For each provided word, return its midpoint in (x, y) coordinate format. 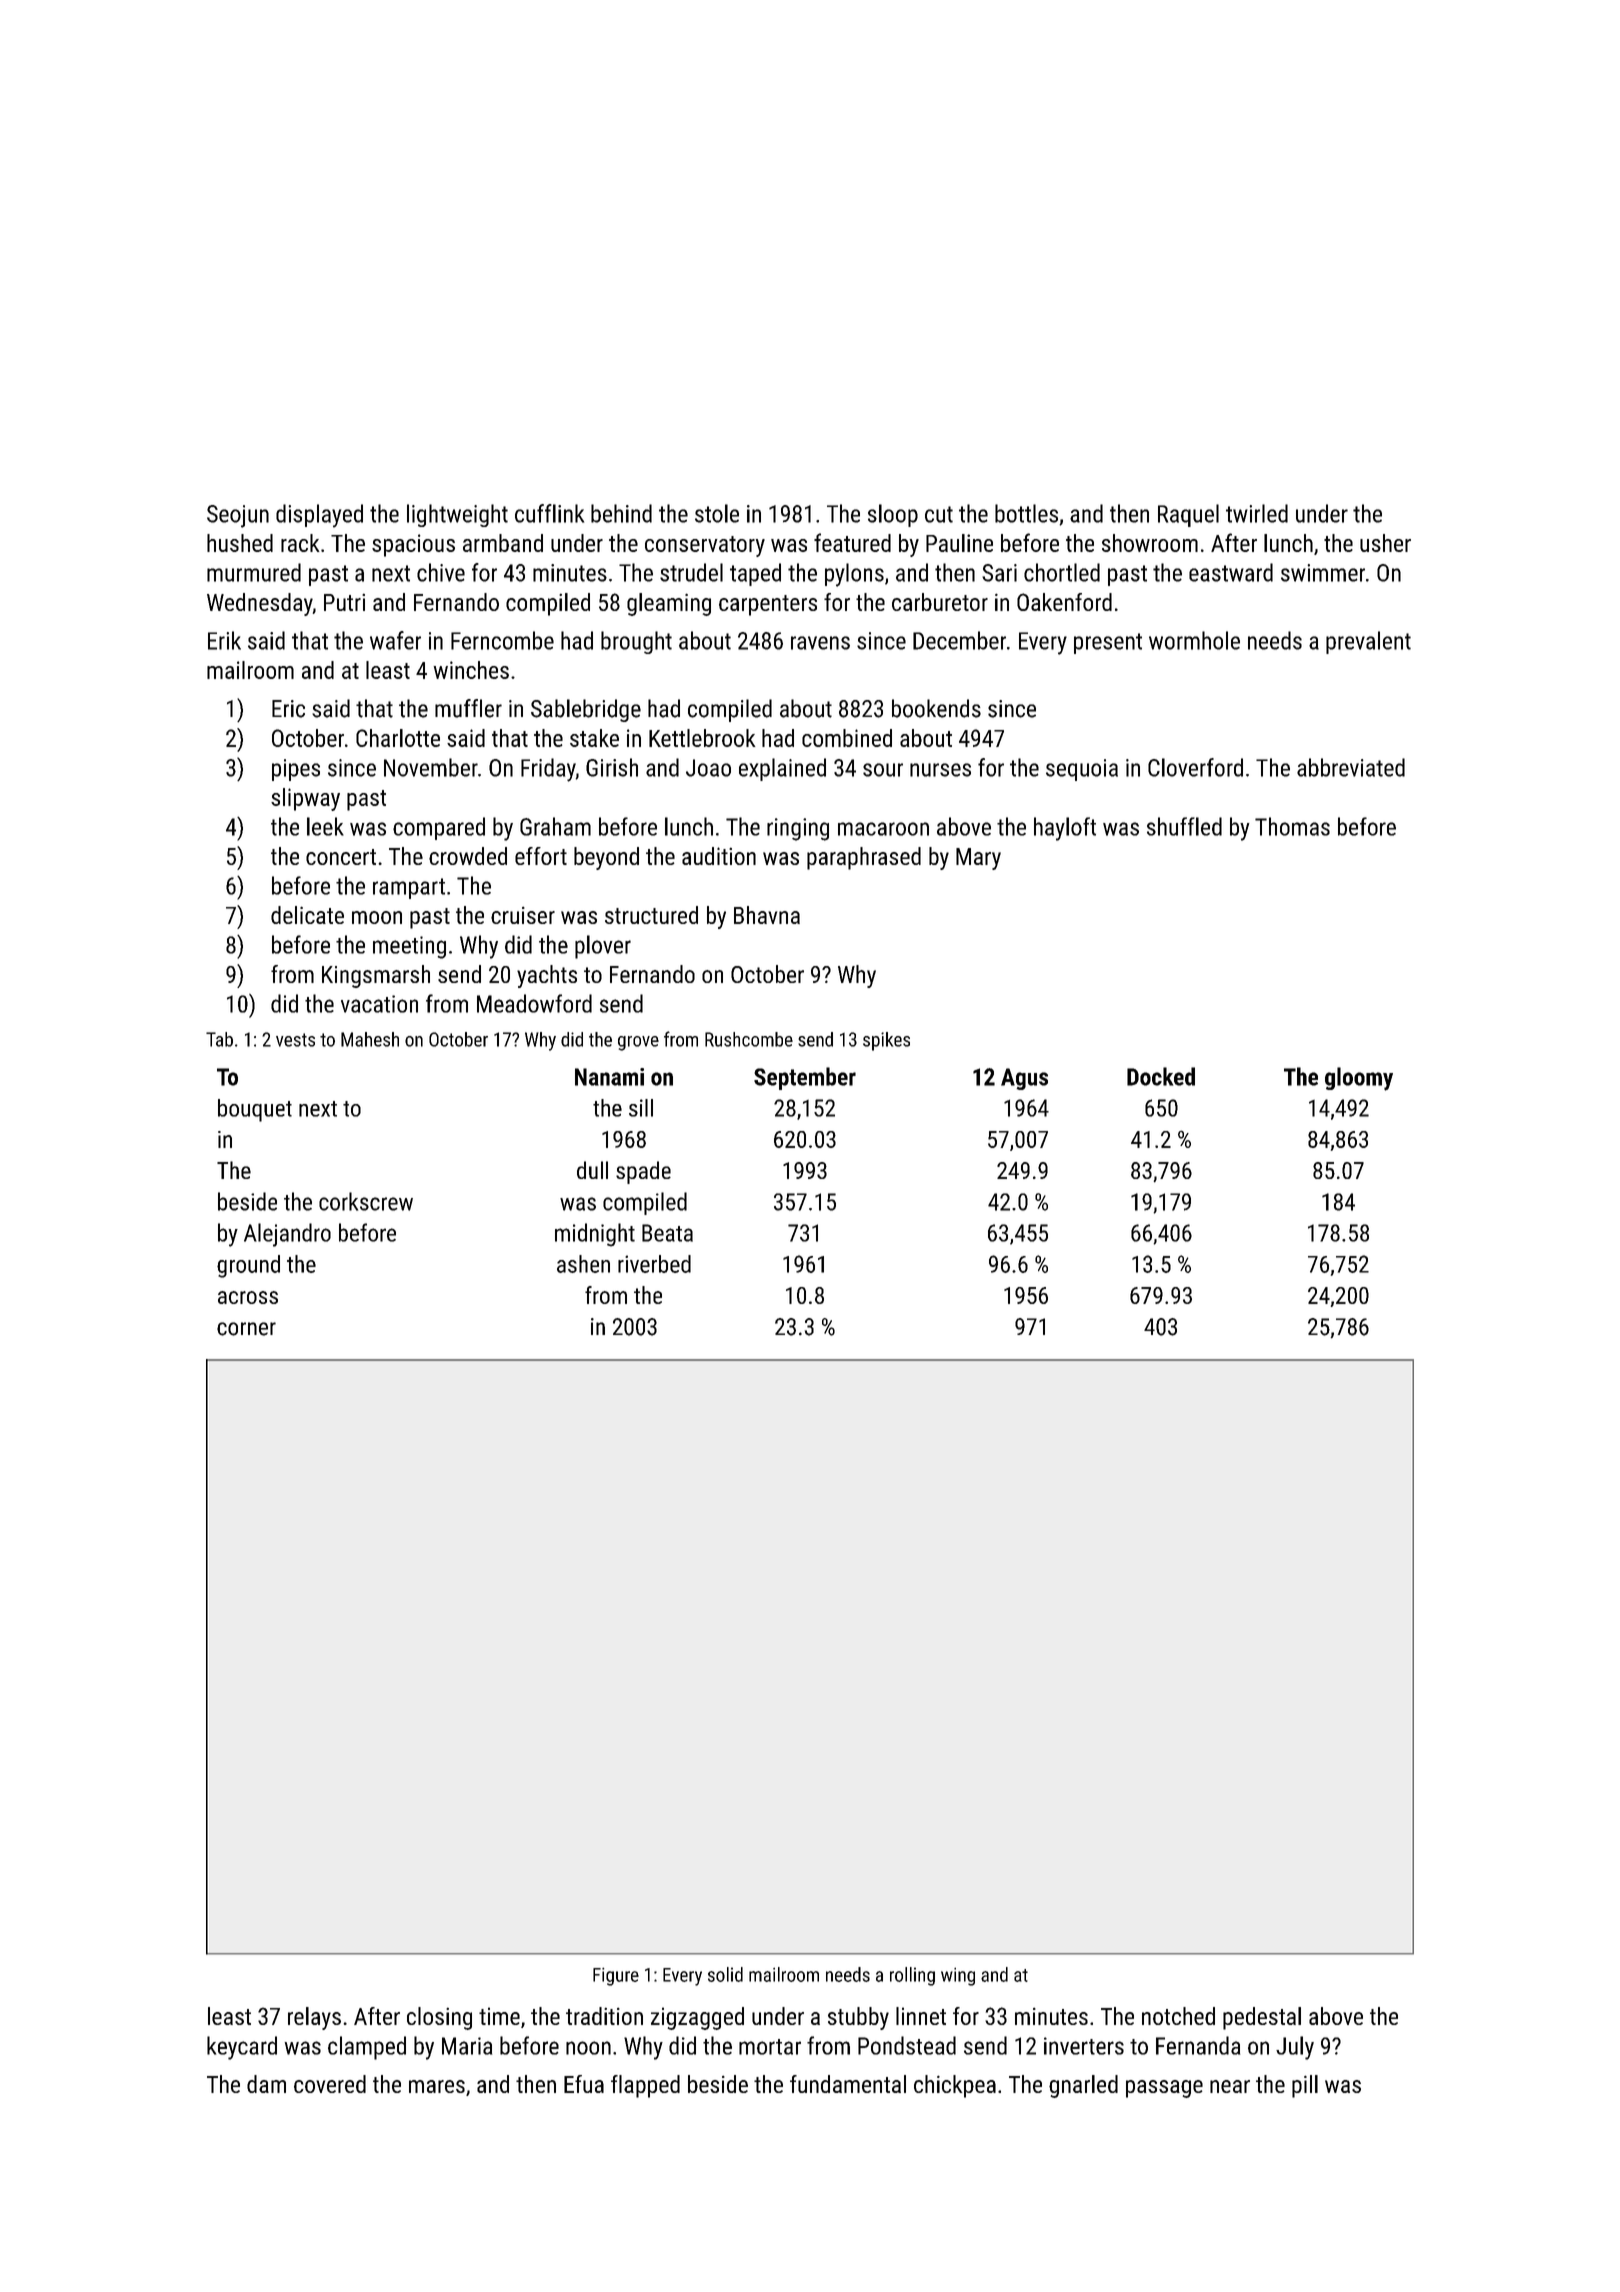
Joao (708, 768)
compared (439, 828)
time (499, 2016)
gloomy (1359, 1079)
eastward (1231, 572)
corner (246, 1329)
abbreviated (1351, 767)
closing (439, 2018)
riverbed (654, 1264)
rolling (912, 1976)
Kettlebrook (702, 738)
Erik (224, 640)
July (1295, 2048)
